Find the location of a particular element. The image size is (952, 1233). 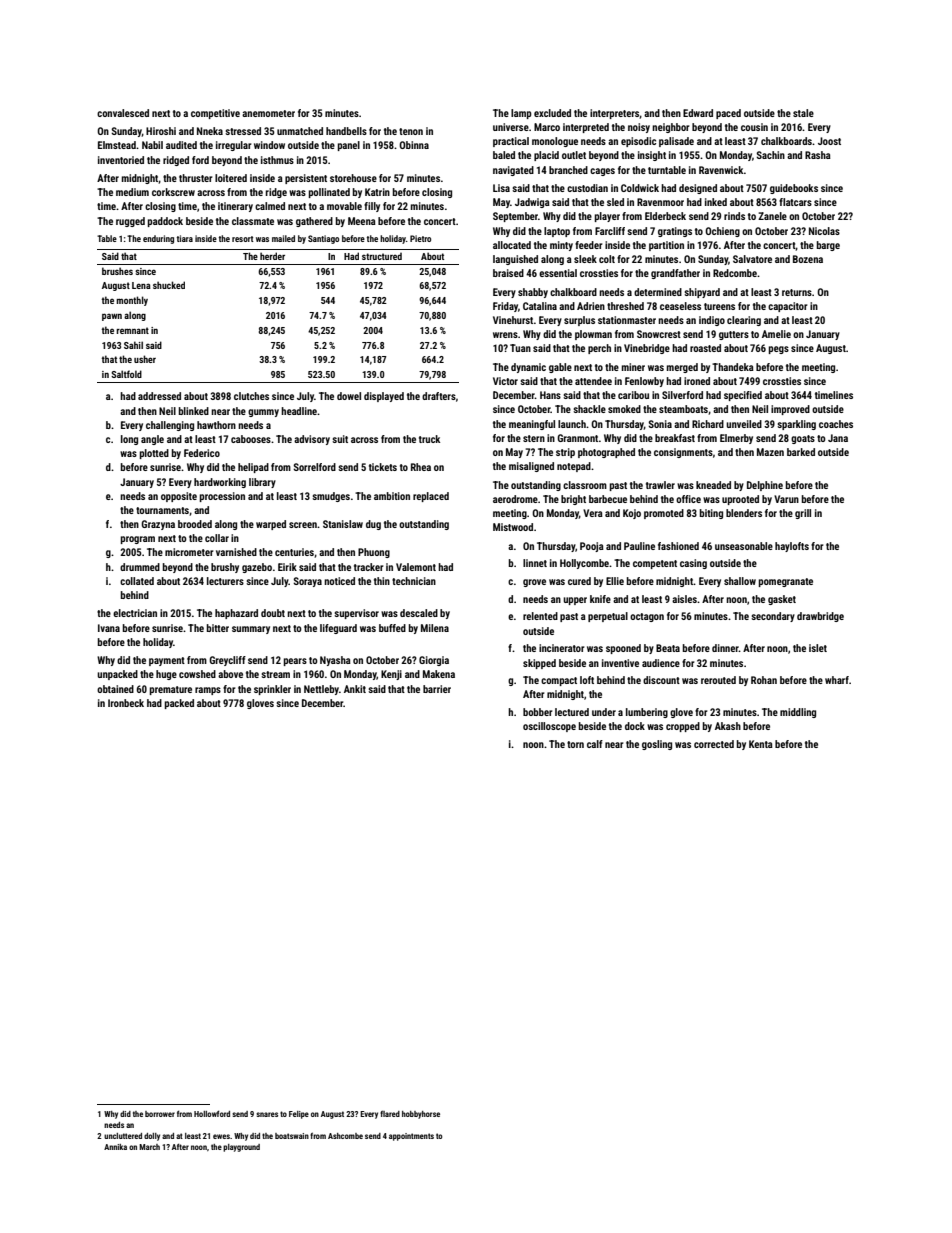

brooded is located at coordinates (195, 524).
